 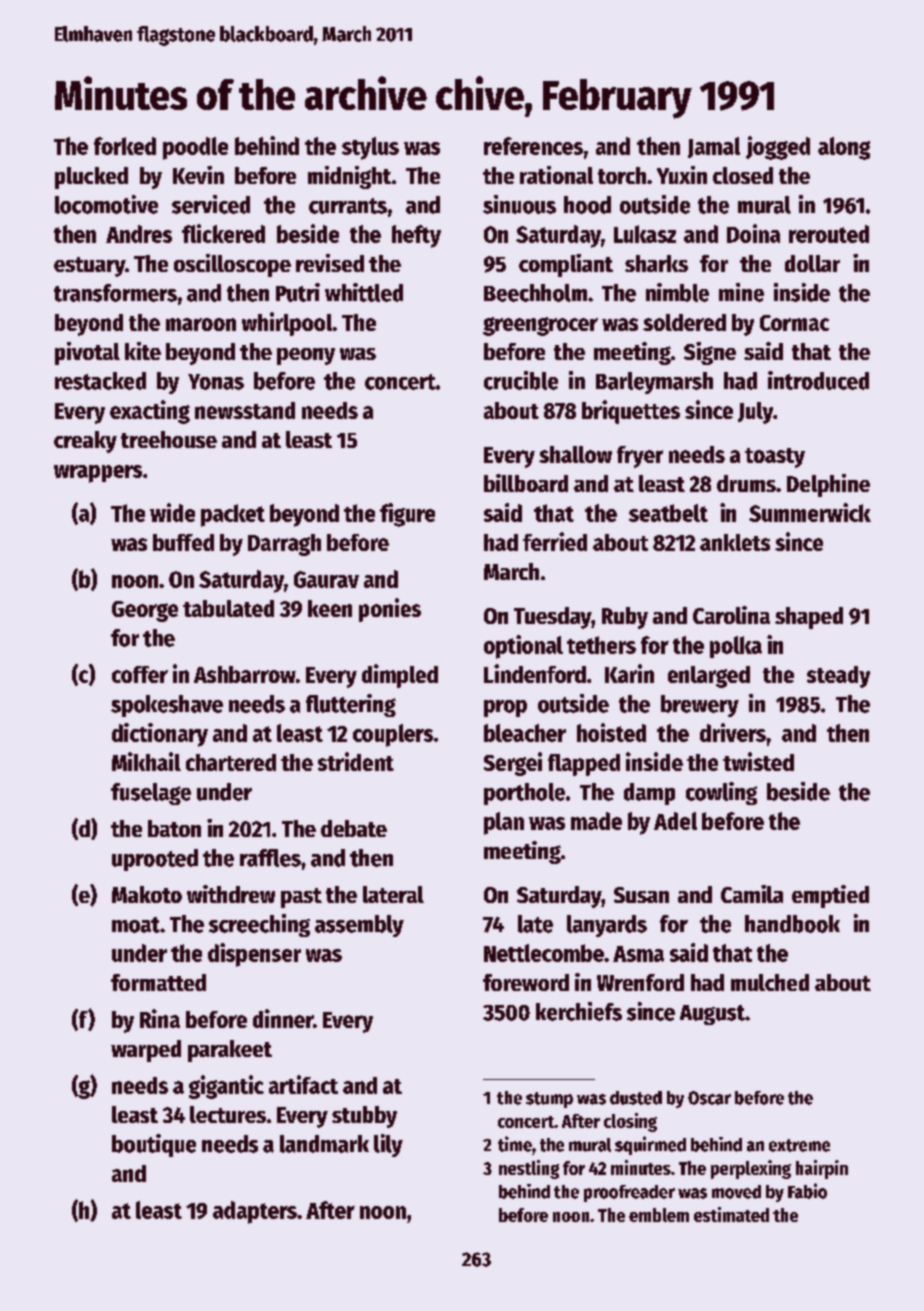 What do you see at coordinates (139, 234) in the screenshot?
I see `Andres` at bounding box center [139, 234].
